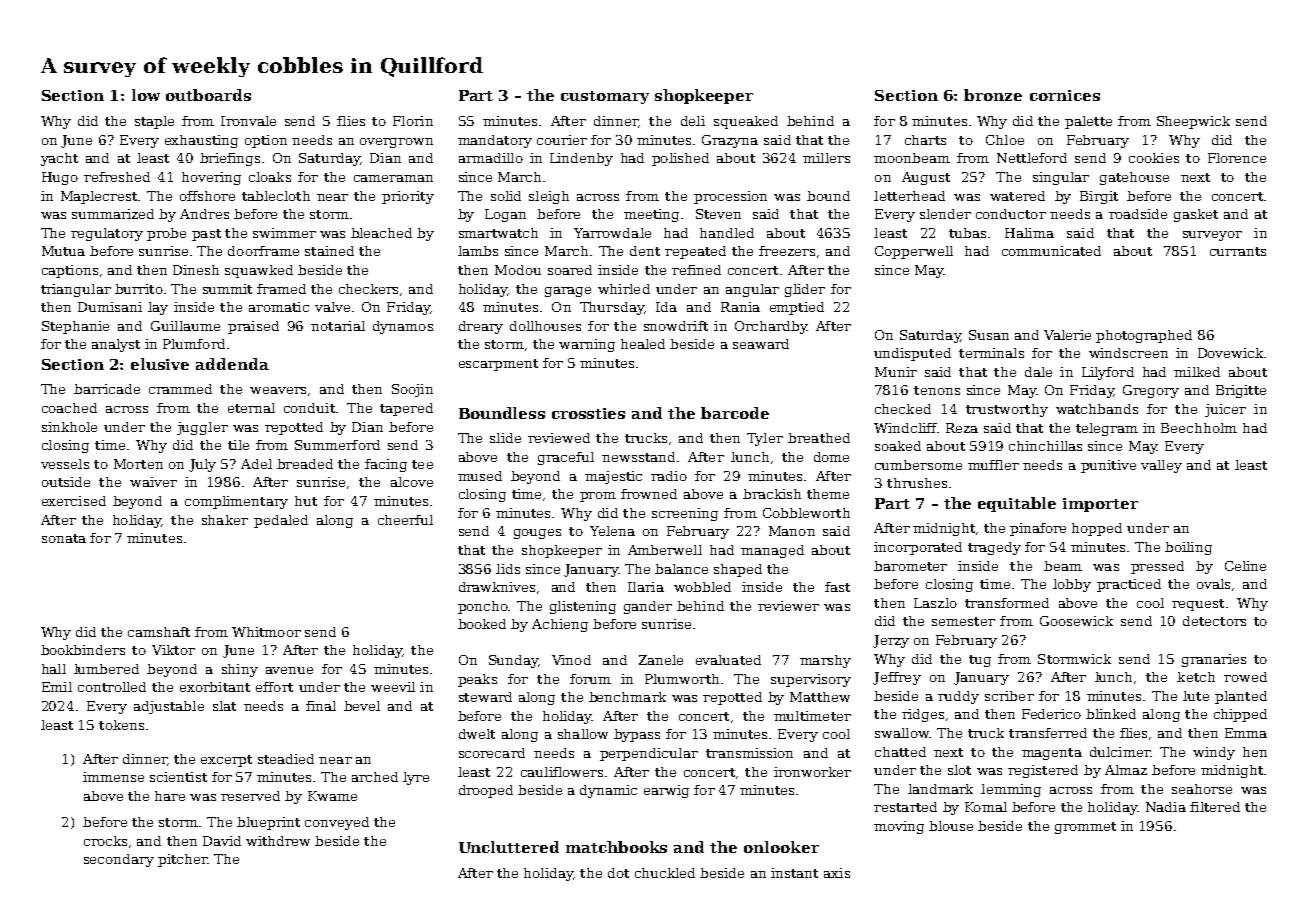 This screenshot has width=1308, height=924. What do you see at coordinates (638, 457) in the screenshot?
I see `newsstand` at bounding box center [638, 457].
